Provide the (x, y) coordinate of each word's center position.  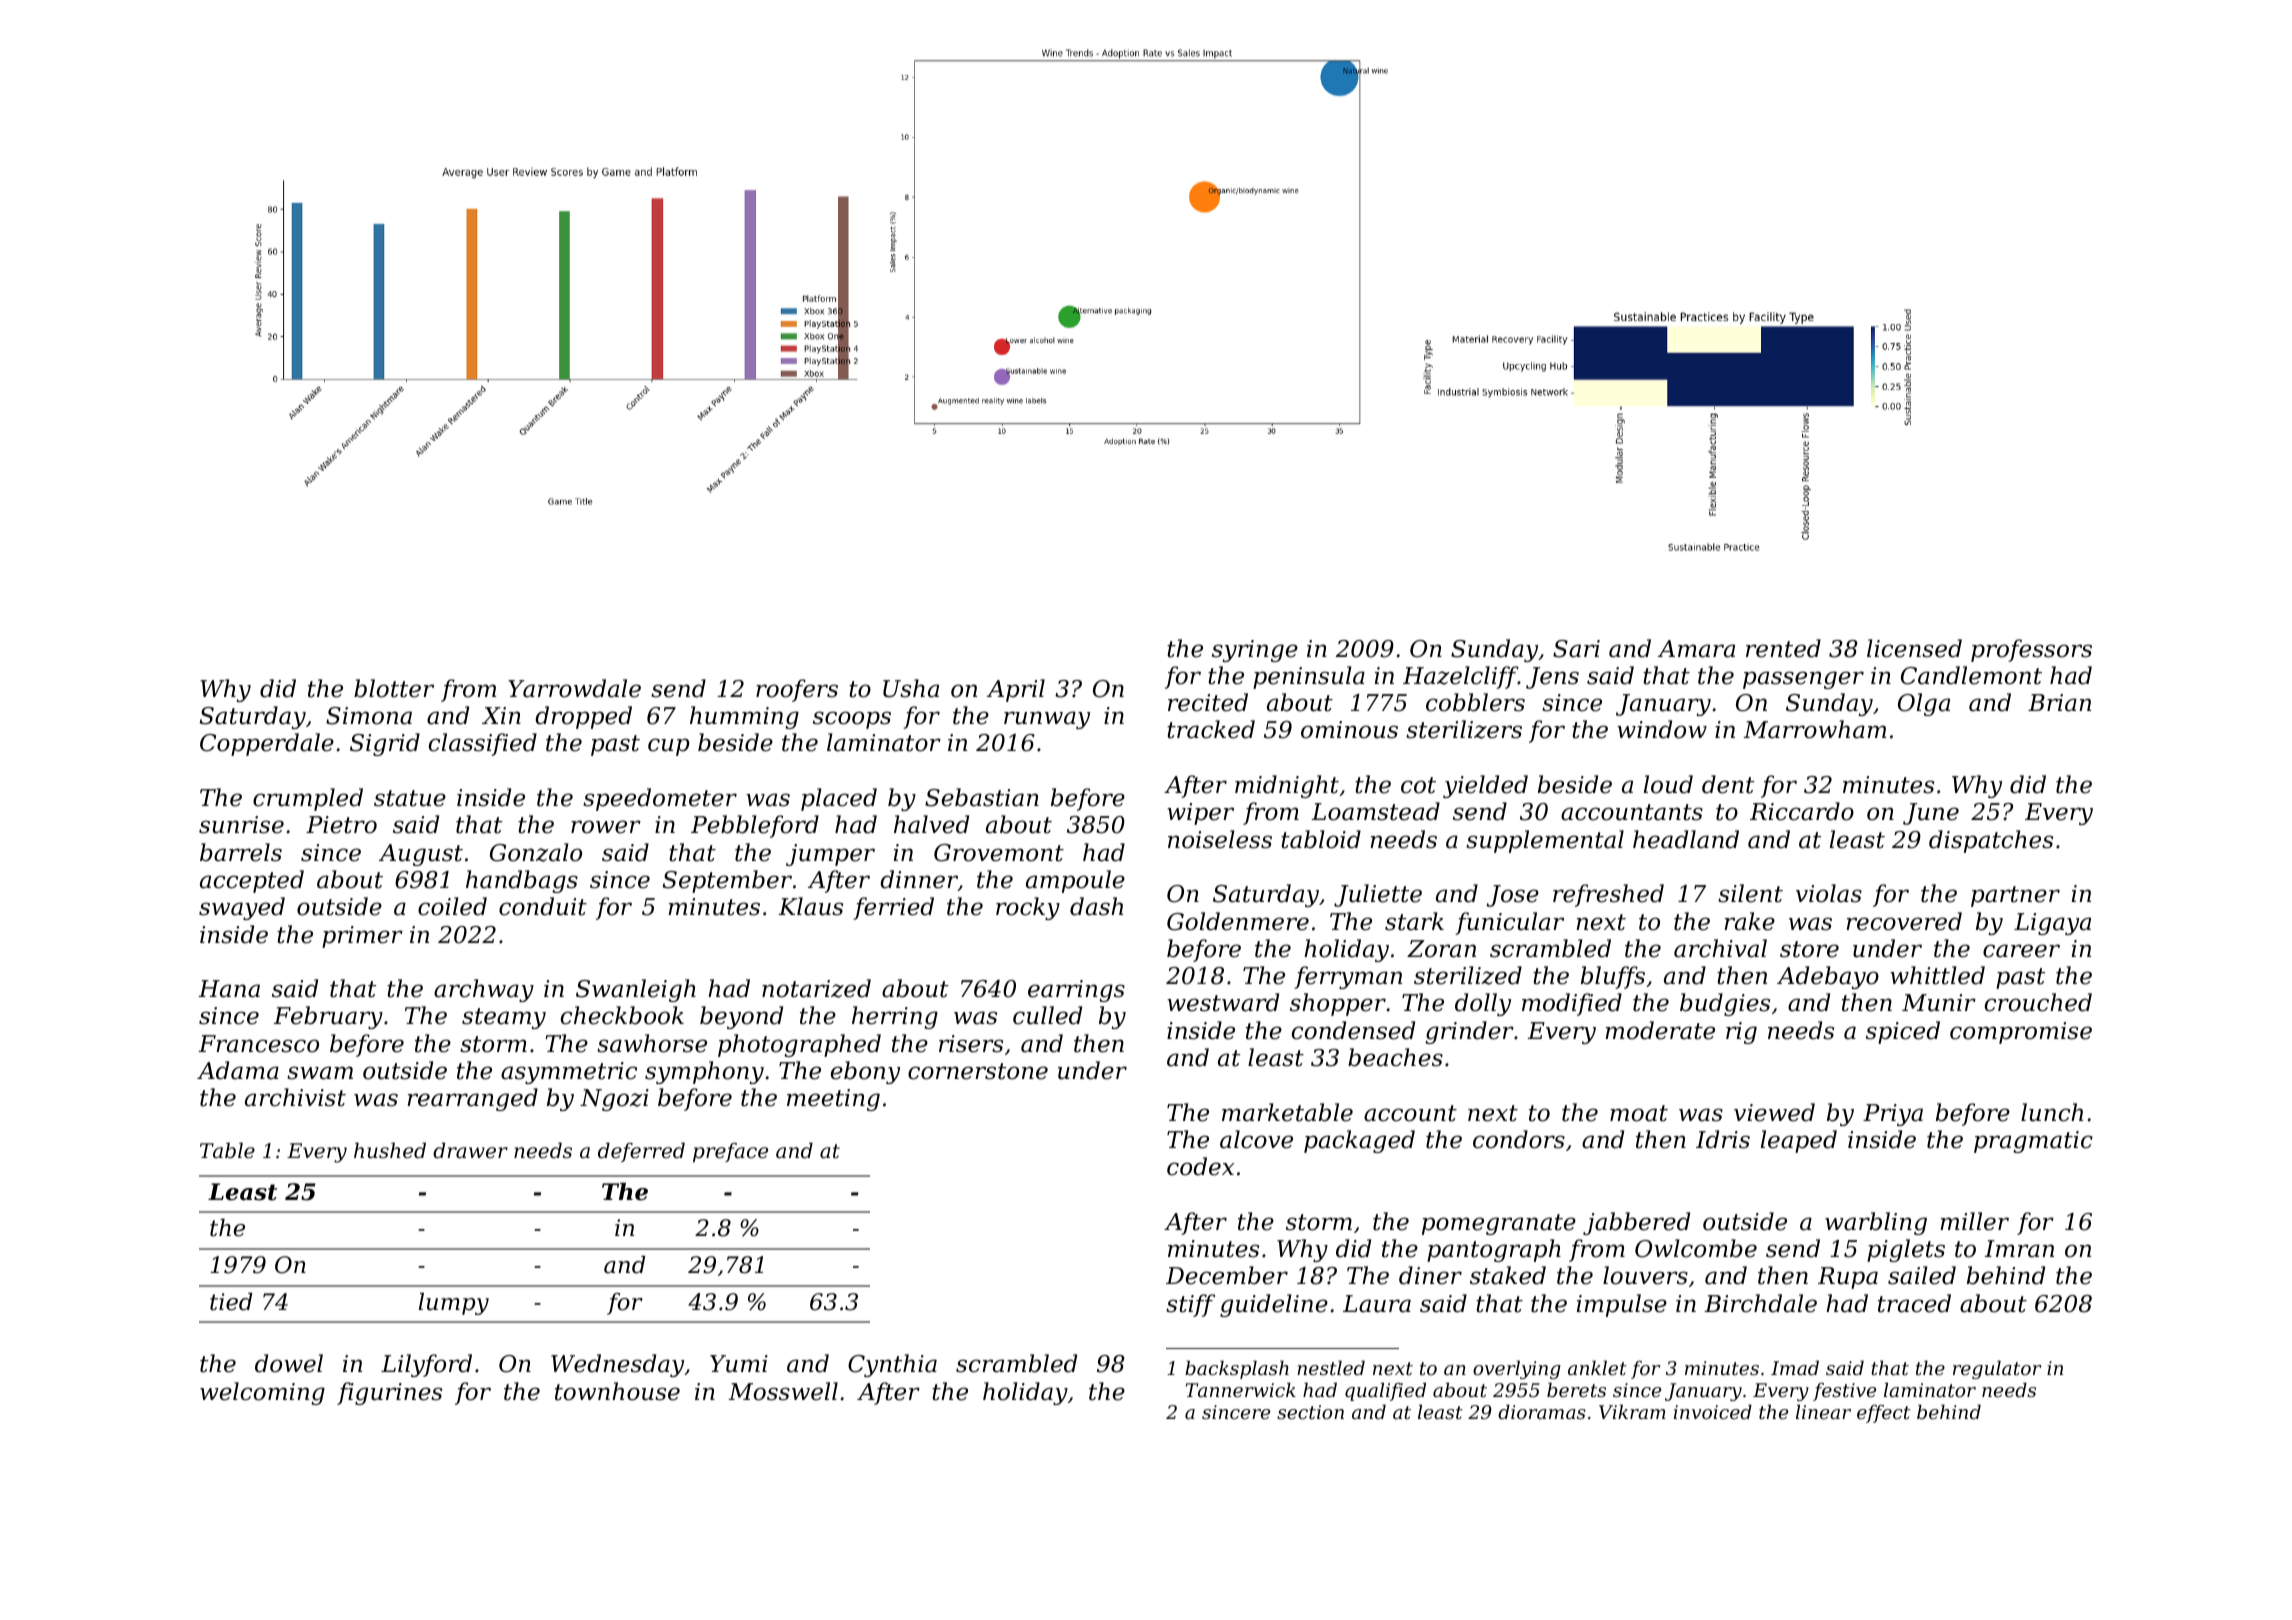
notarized (816, 988)
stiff (1190, 1305)
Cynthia (892, 1365)
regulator (1997, 1369)
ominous (1349, 730)
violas (1829, 893)
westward (1223, 1002)
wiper (1200, 814)
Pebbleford (755, 826)
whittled (1937, 975)
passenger (1803, 680)
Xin (501, 715)
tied (231, 1302)
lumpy (454, 1304)
